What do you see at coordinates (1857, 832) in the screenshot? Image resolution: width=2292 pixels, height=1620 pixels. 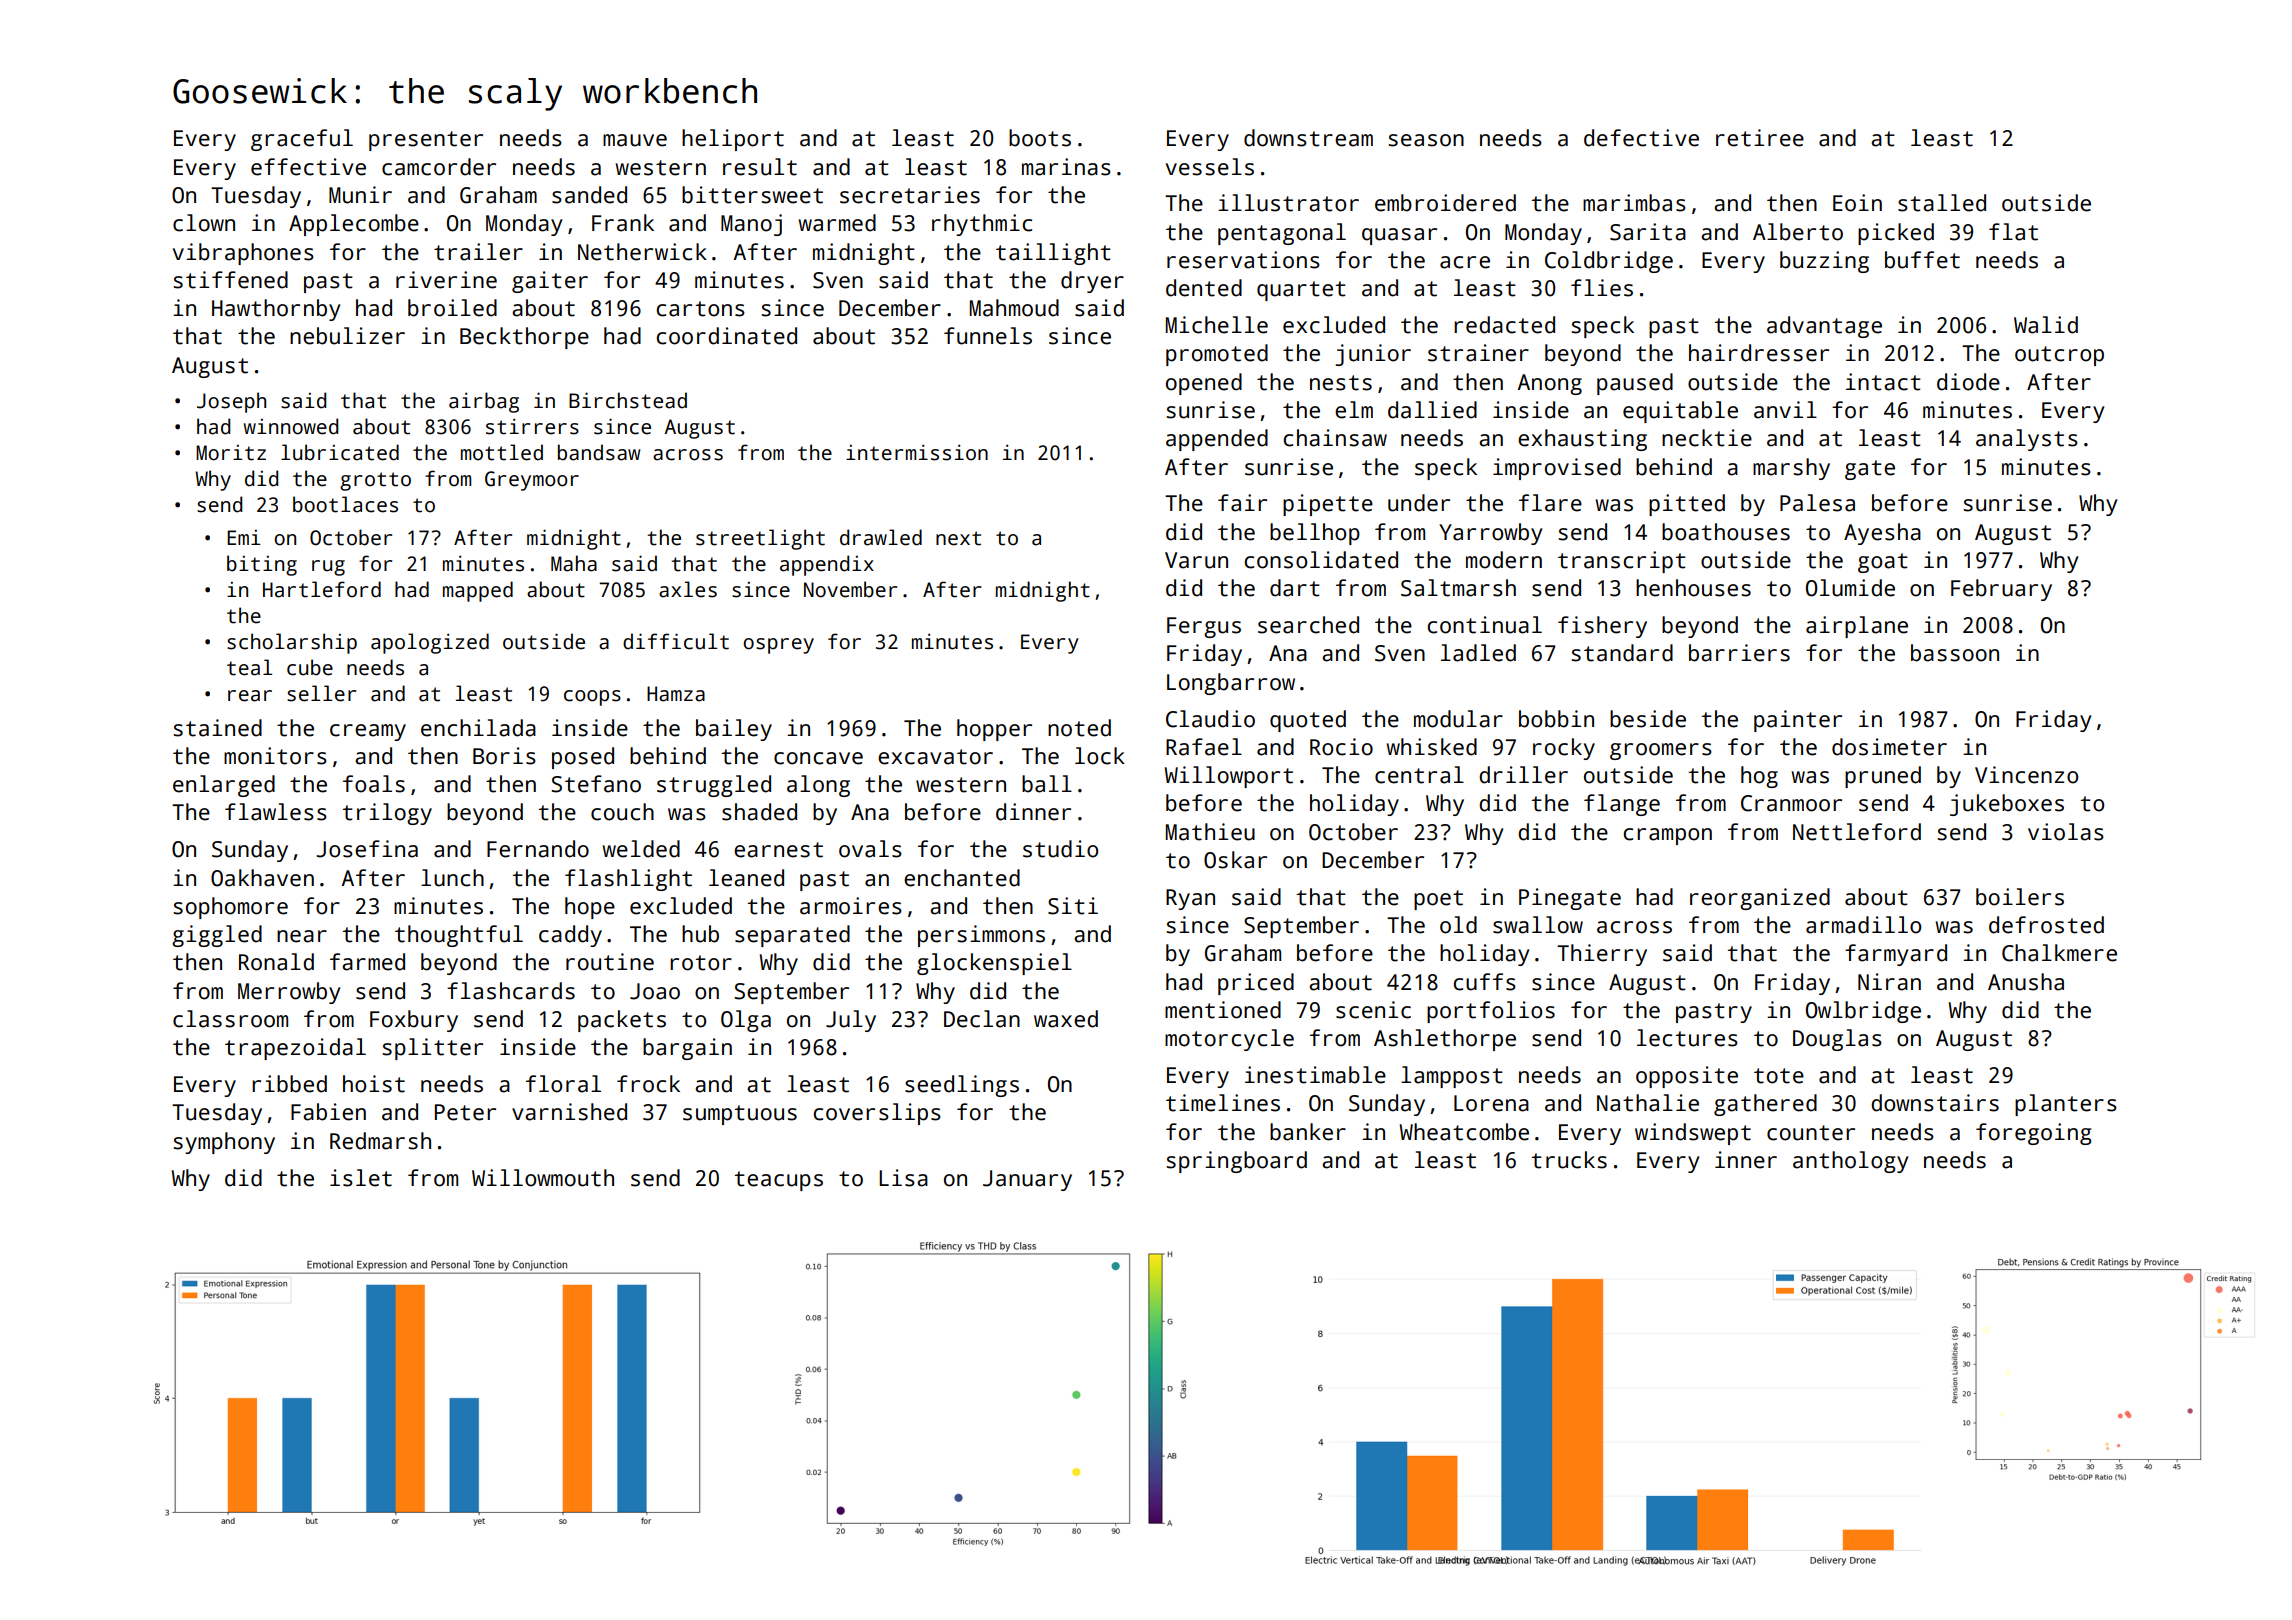 I see `Nettleford` at bounding box center [1857, 832].
